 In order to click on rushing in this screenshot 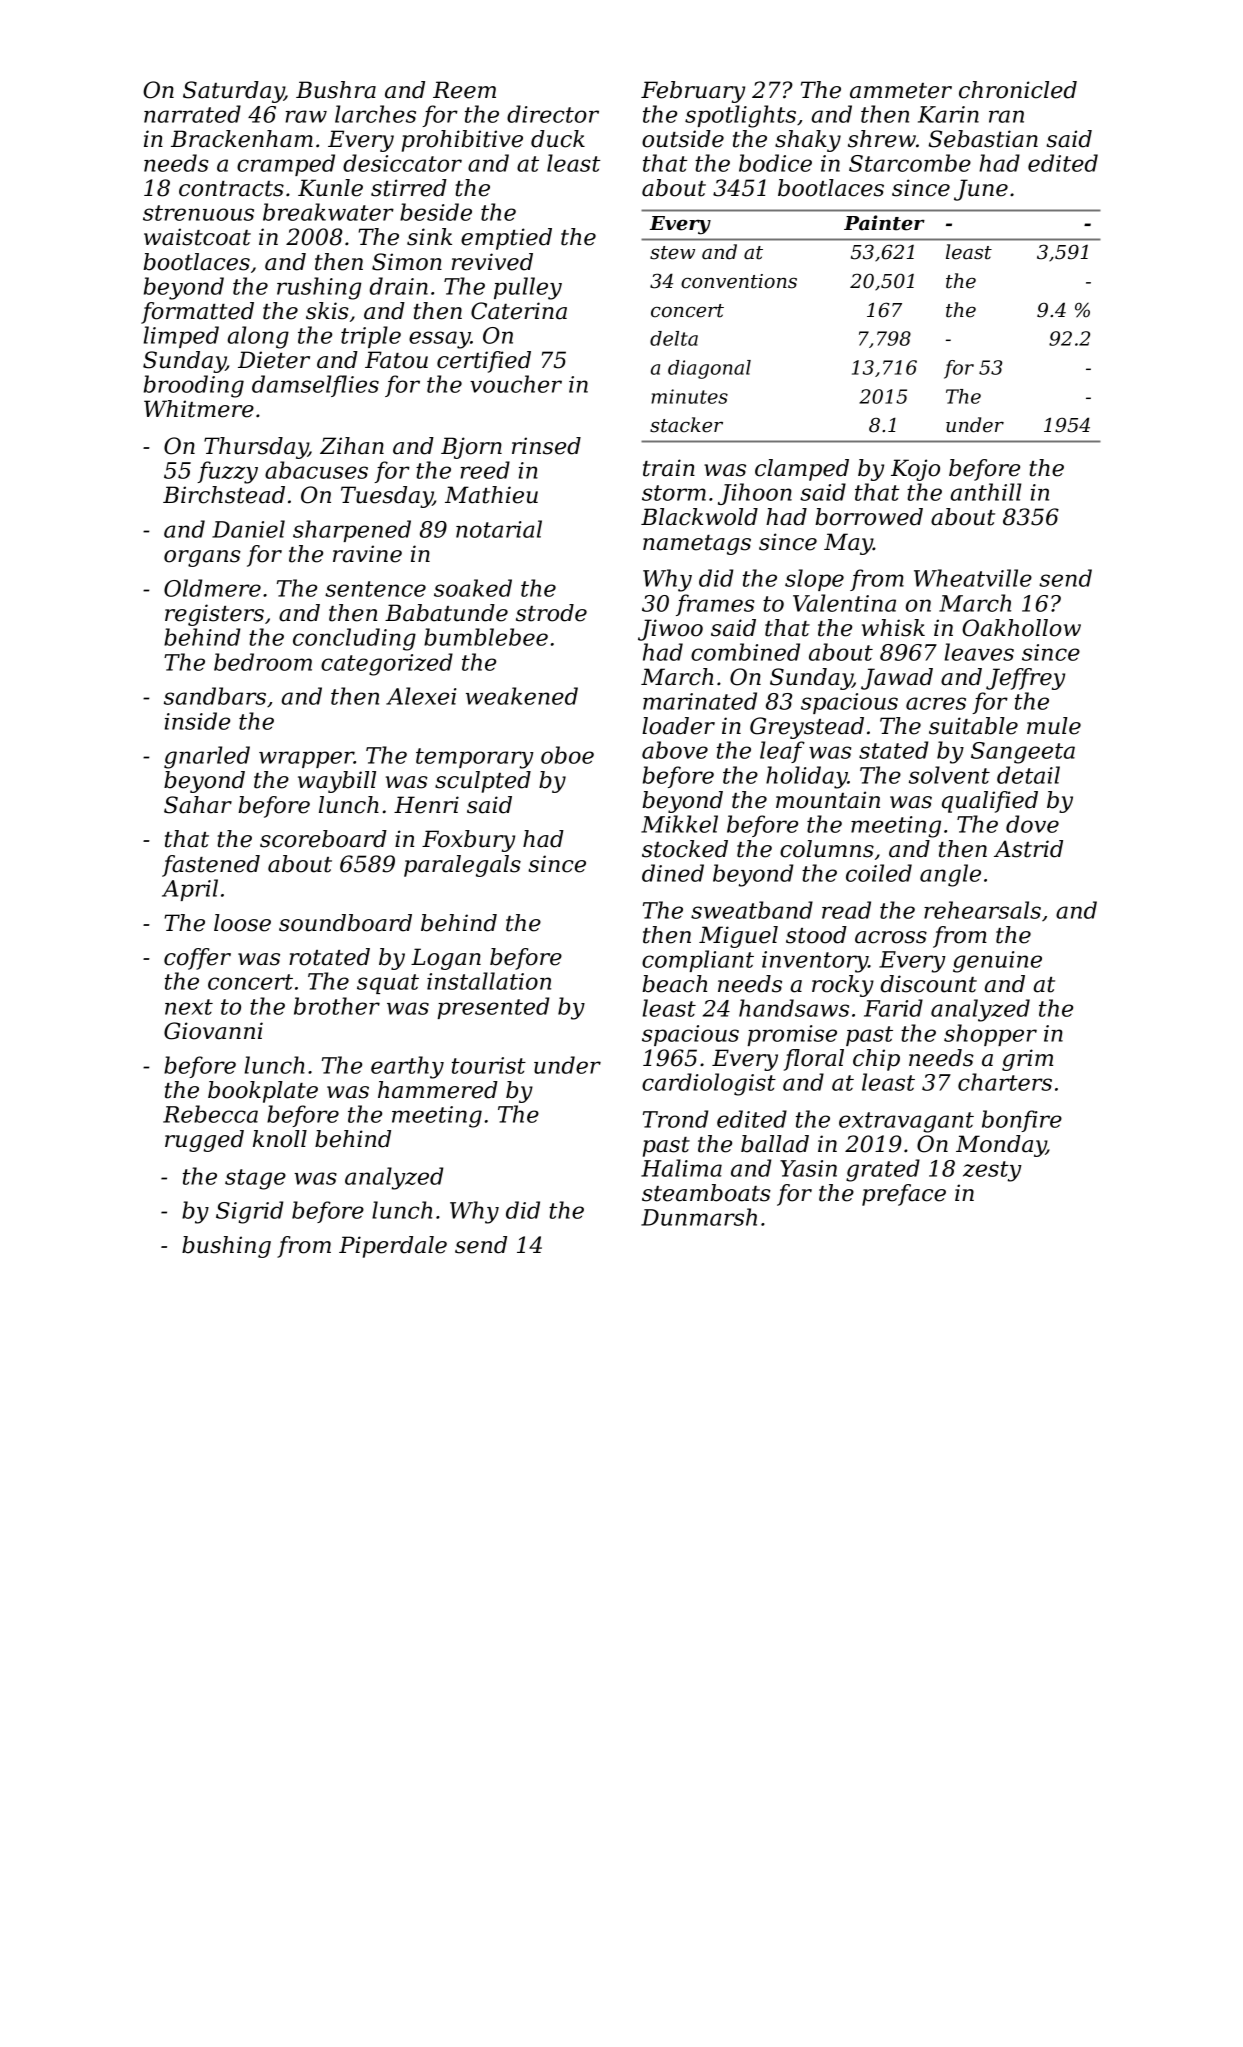, I will do `click(319, 288)`.
